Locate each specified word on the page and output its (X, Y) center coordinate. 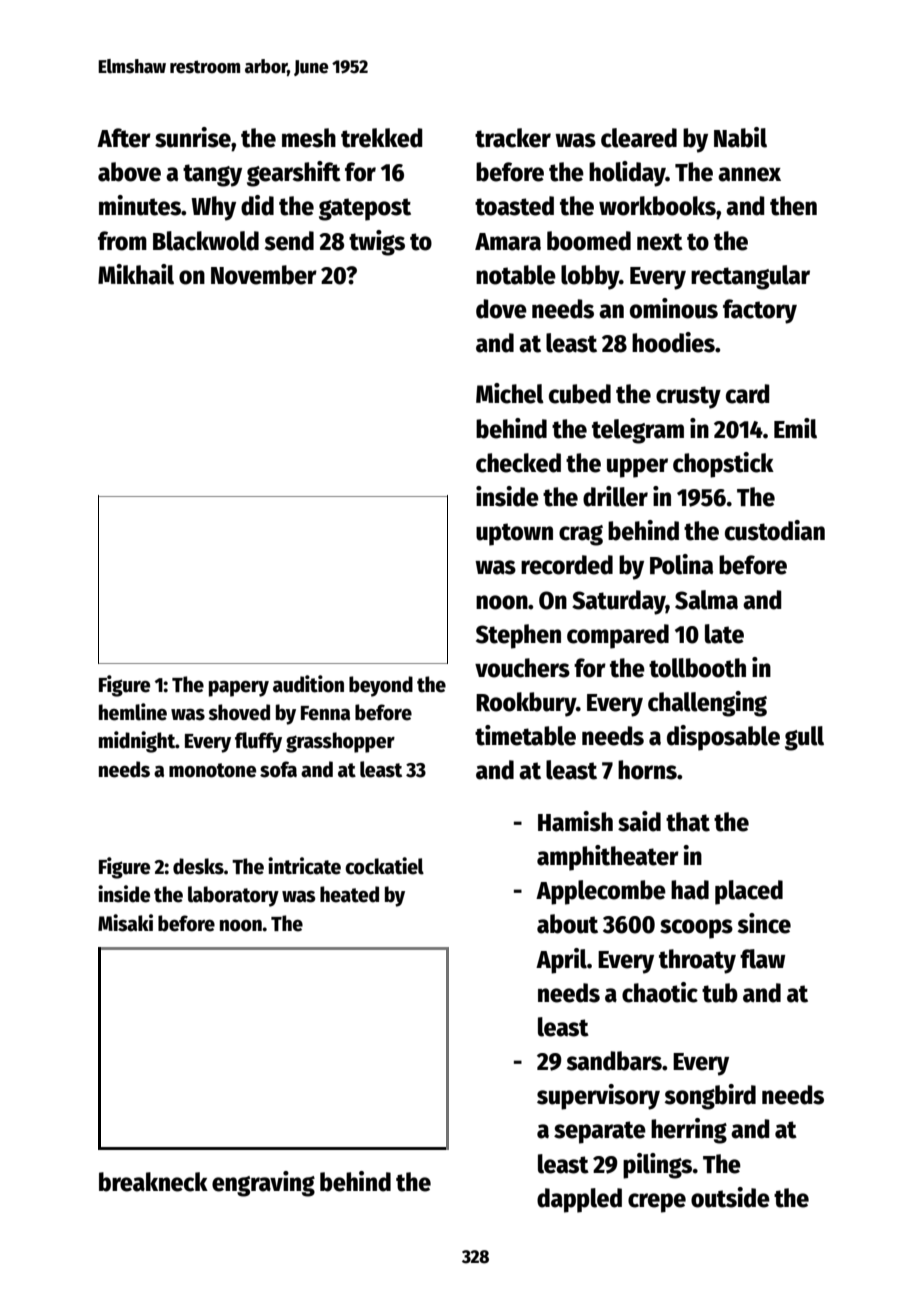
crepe (657, 1203)
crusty (688, 397)
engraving (263, 1184)
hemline (133, 712)
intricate (304, 866)
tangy (212, 175)
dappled (579, 1200)
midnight (137, 742)
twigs (377, 243)
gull (804, 738)
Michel (510, 393)
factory (760, 311)
